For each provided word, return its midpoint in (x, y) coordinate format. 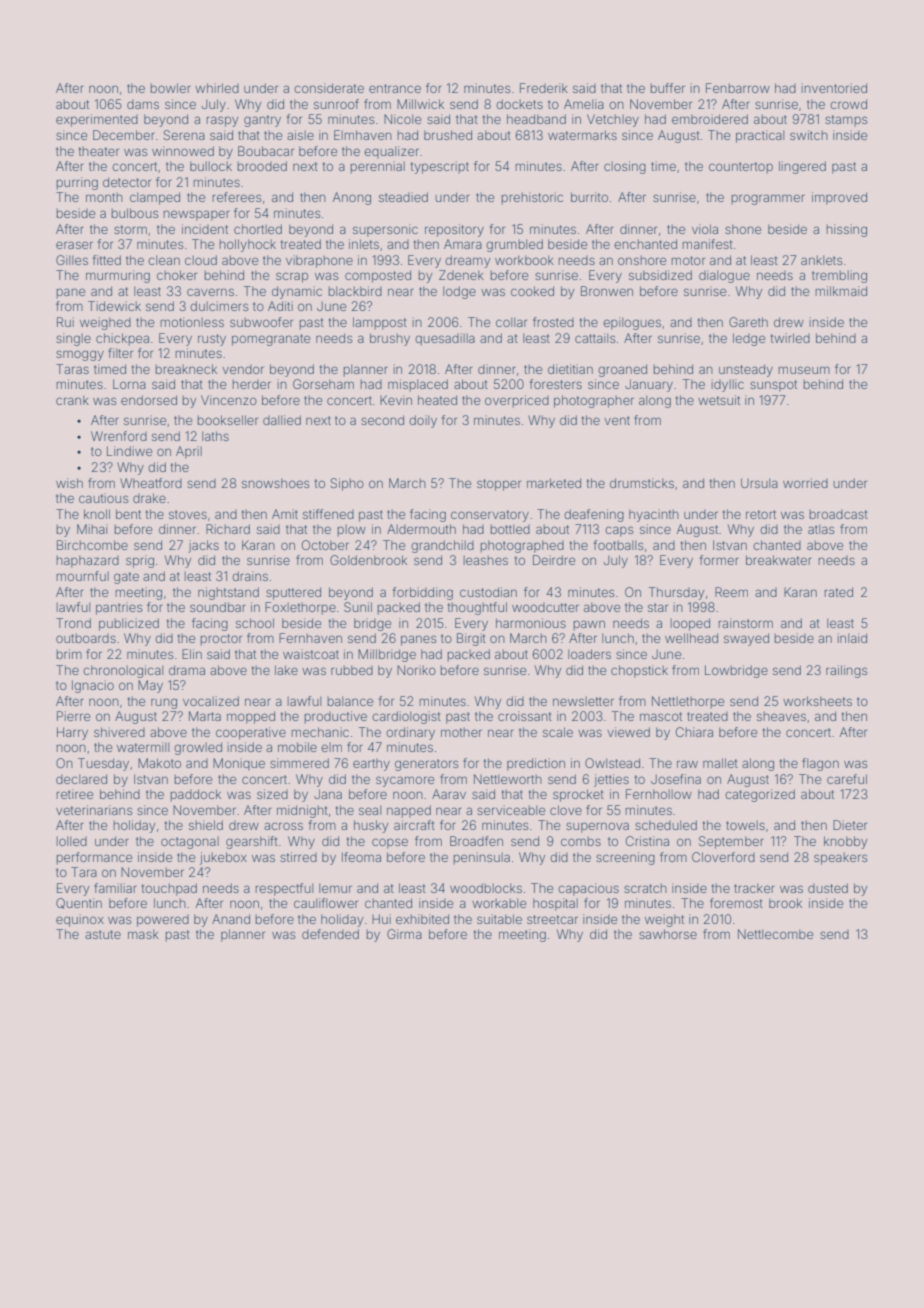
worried (805, 483)
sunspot (773, 386)
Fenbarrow (738, 88)
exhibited (422, 919)
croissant (525, 716)
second (382, 420)
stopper (499, 485)
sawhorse (668, 934)
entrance (395, 88)
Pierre (73, 716)
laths (215, 436)
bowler (171, 88)
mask (143, 934)
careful (847, 779)
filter (120, 353)
